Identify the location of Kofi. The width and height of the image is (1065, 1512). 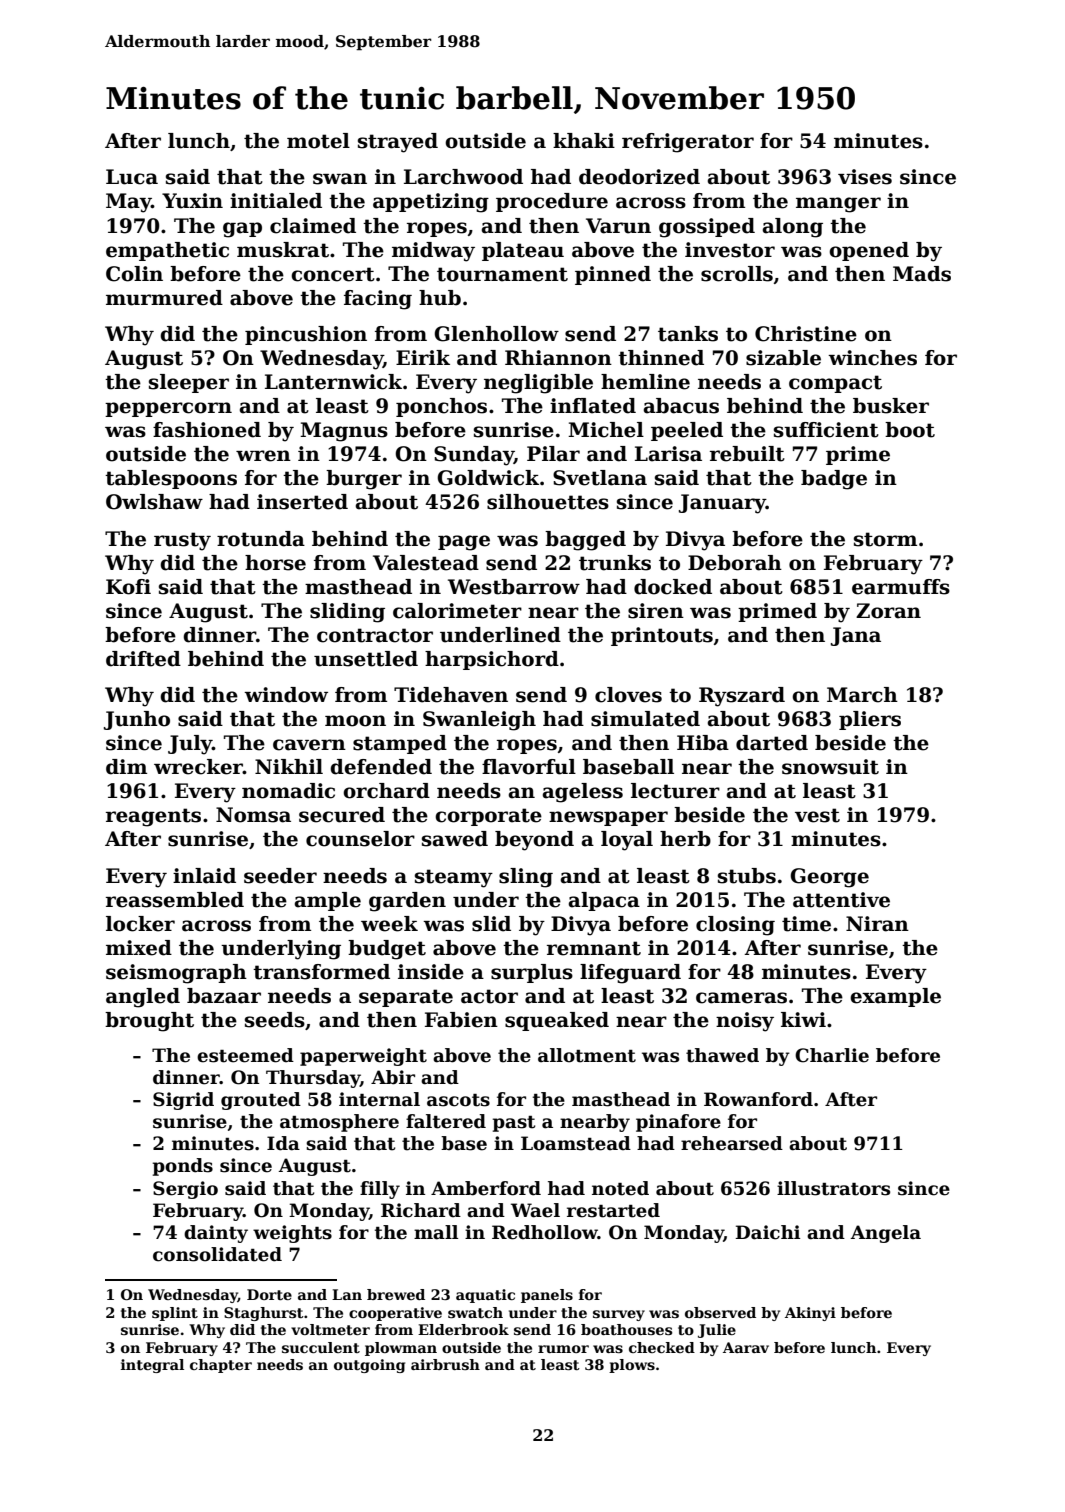
(128, 587).
